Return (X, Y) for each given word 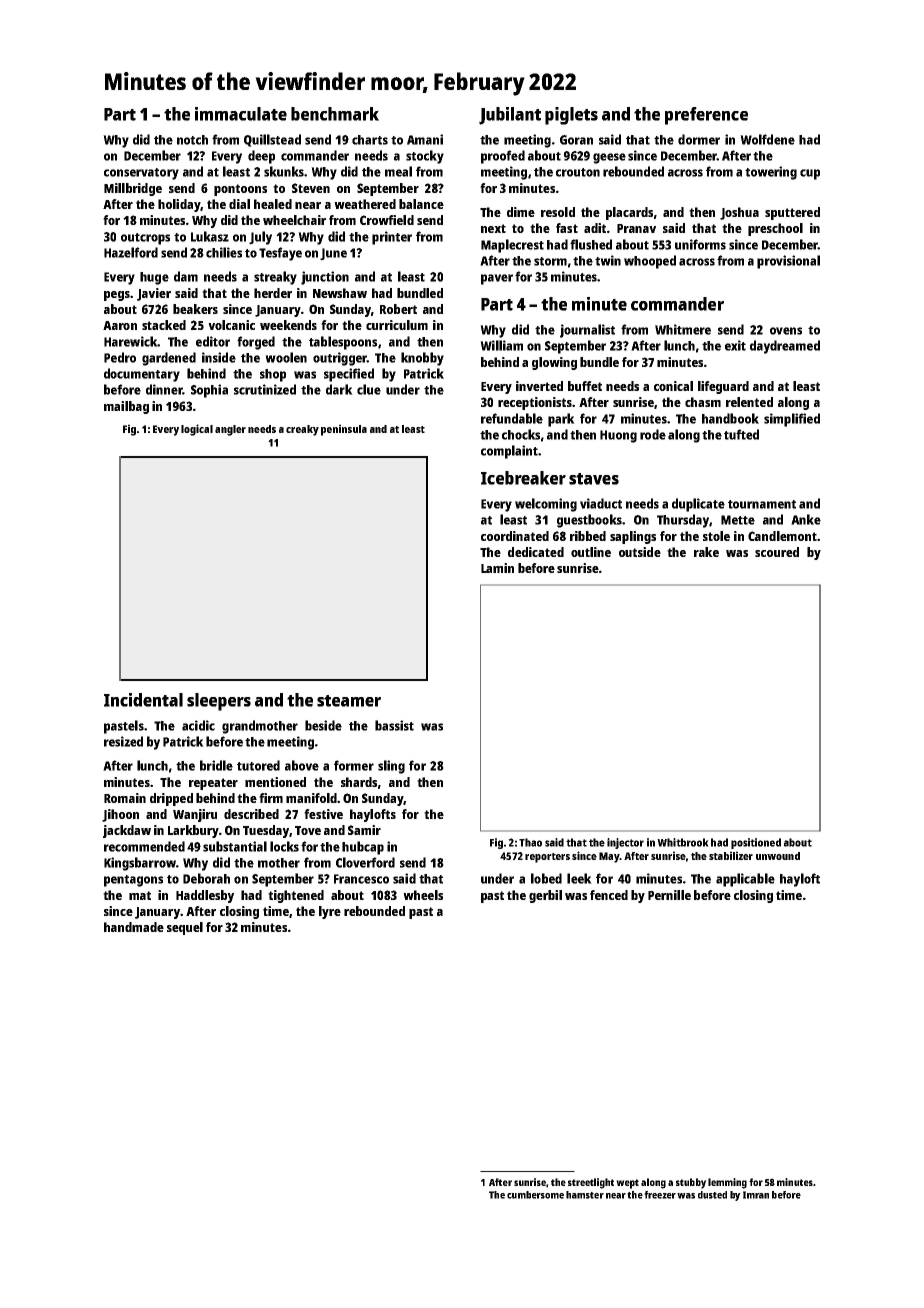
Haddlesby (205, 896)
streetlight (591, 1183)
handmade (134, 927)
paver (497, 279)
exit (735, 345)
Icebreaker (523, 478)
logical (197, 430)
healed (273, 204)
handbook (730, 418)
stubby (691, 1183)
